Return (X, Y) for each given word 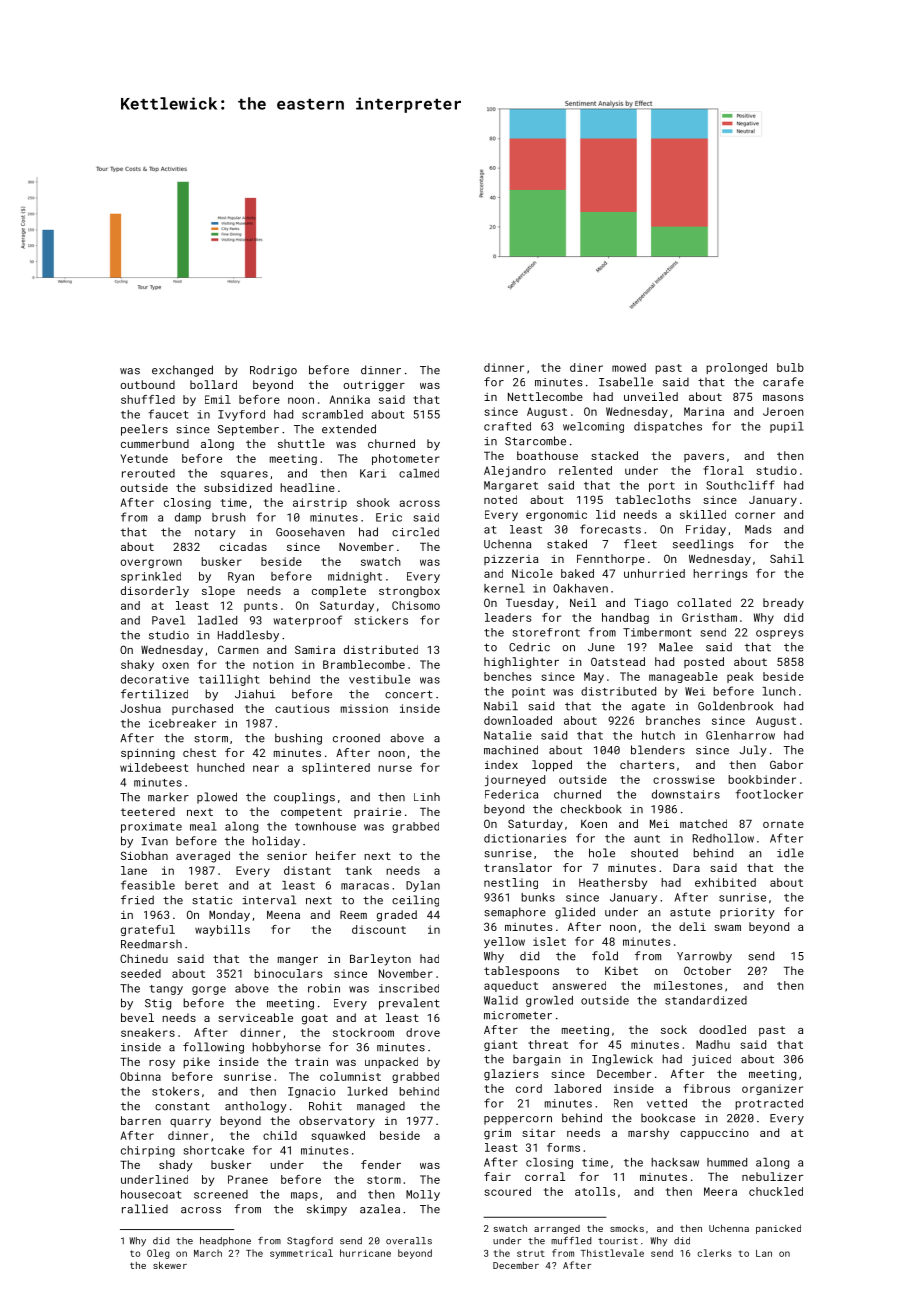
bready (783, 604)
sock (674, 1029)
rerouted (148, 473)
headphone (225, 1241)
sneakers (148, 1032)
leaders (508, 617)
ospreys (779, 634)
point (528, 692)
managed (381, 1107)
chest (199, 752)
